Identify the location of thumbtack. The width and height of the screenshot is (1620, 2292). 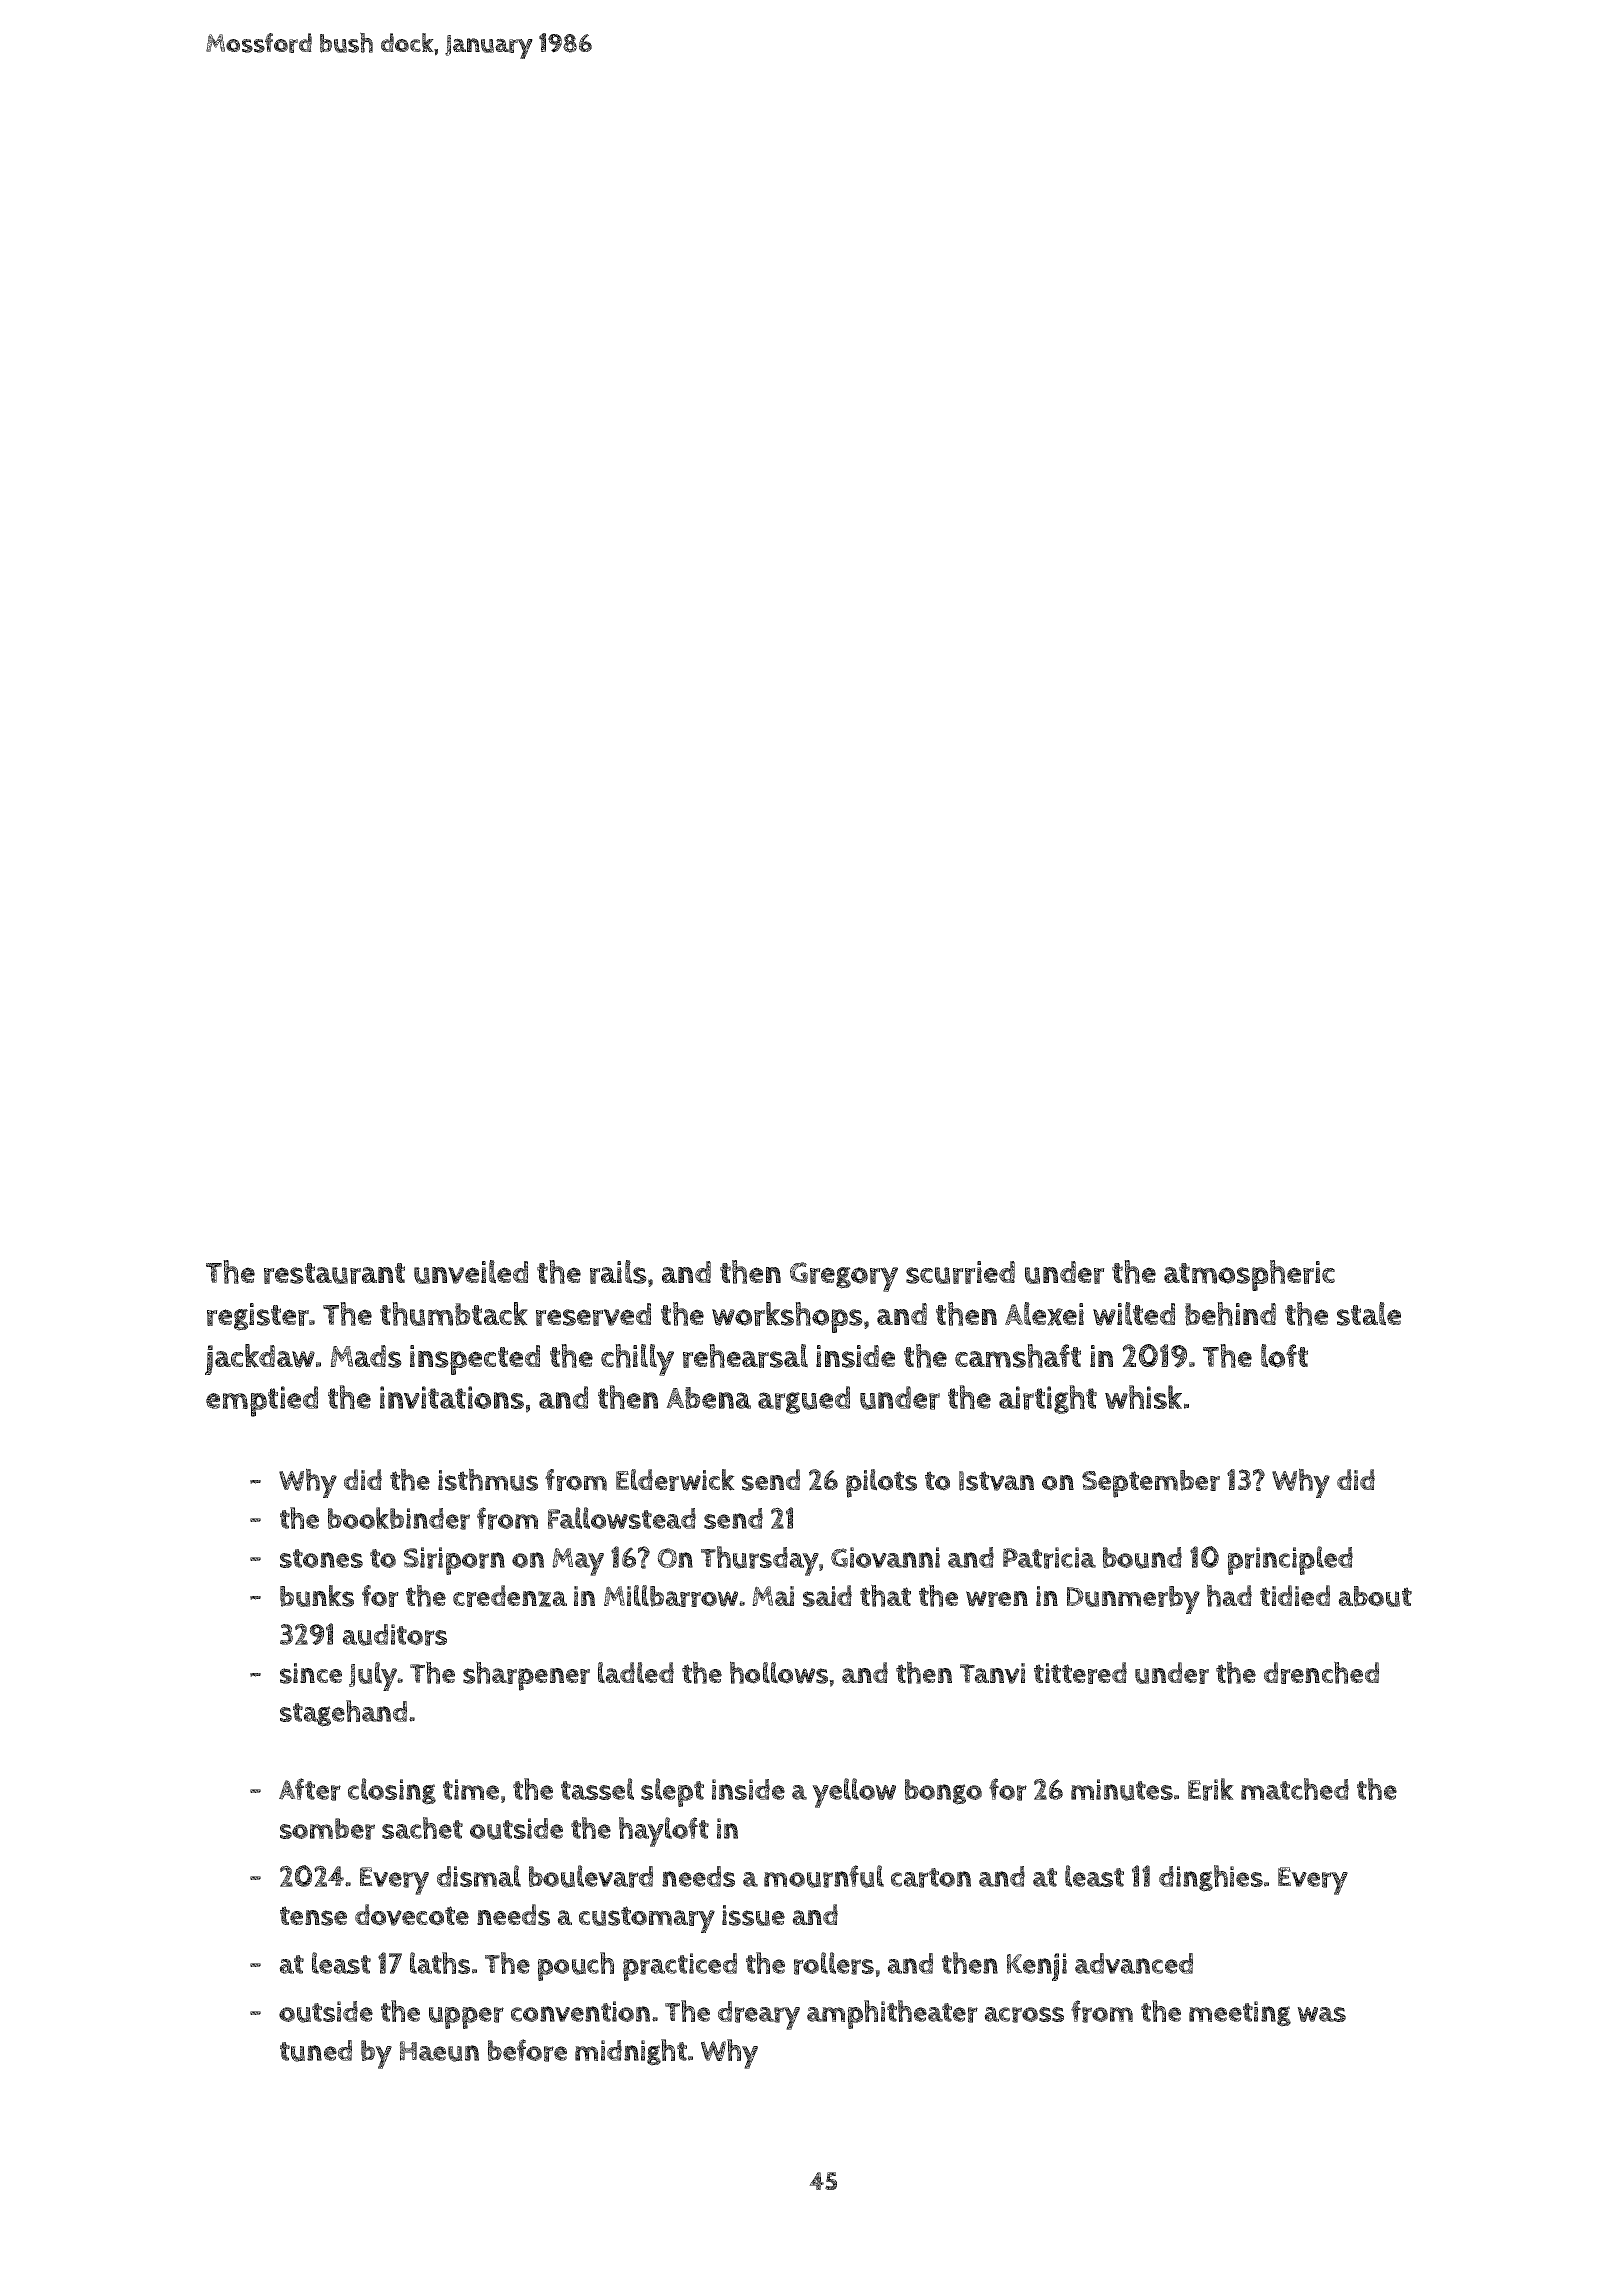
(454, 1314).
